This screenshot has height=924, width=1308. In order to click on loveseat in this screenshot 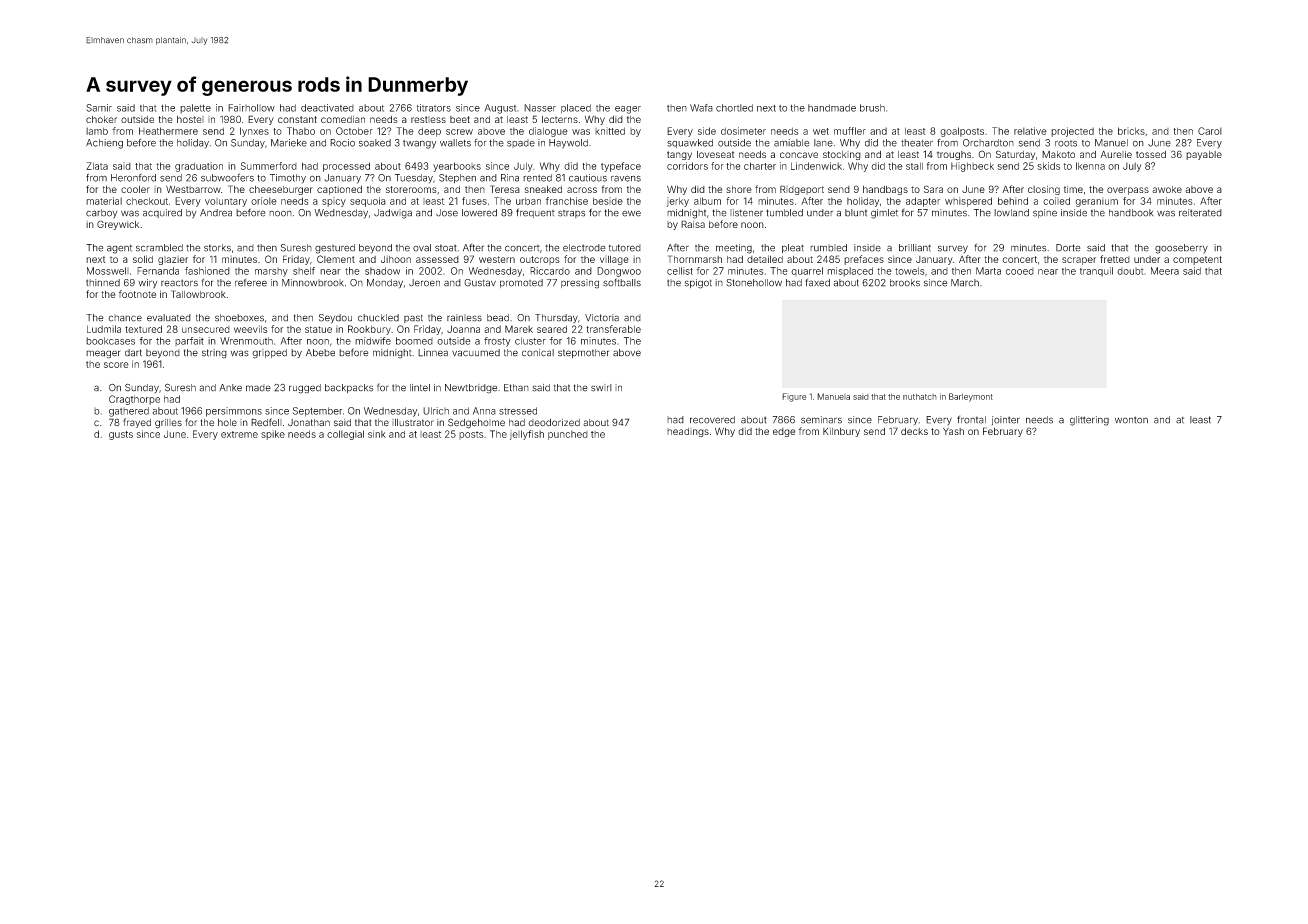, I will do `click(715, 154)`.
